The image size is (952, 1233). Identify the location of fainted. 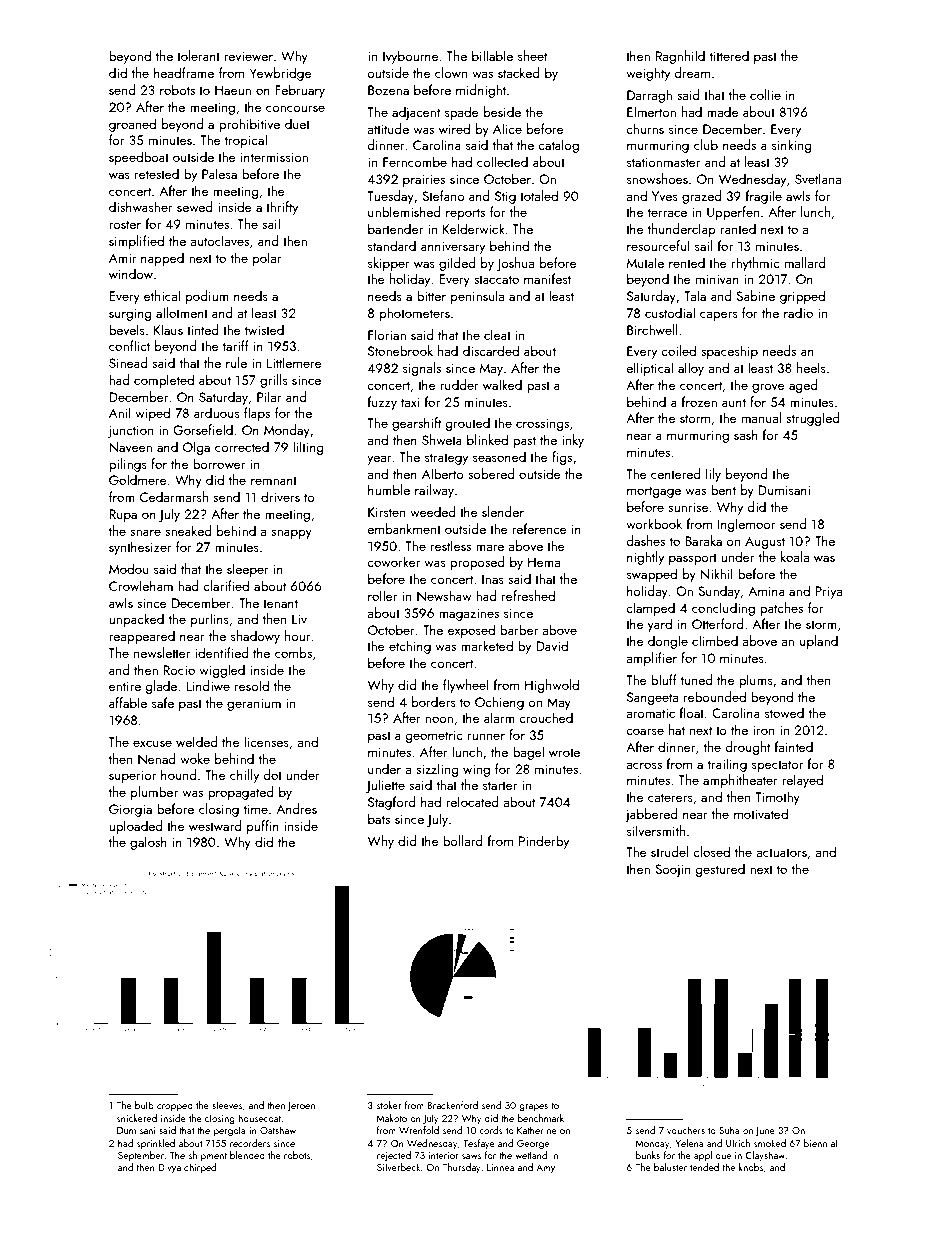
(794, 746).
